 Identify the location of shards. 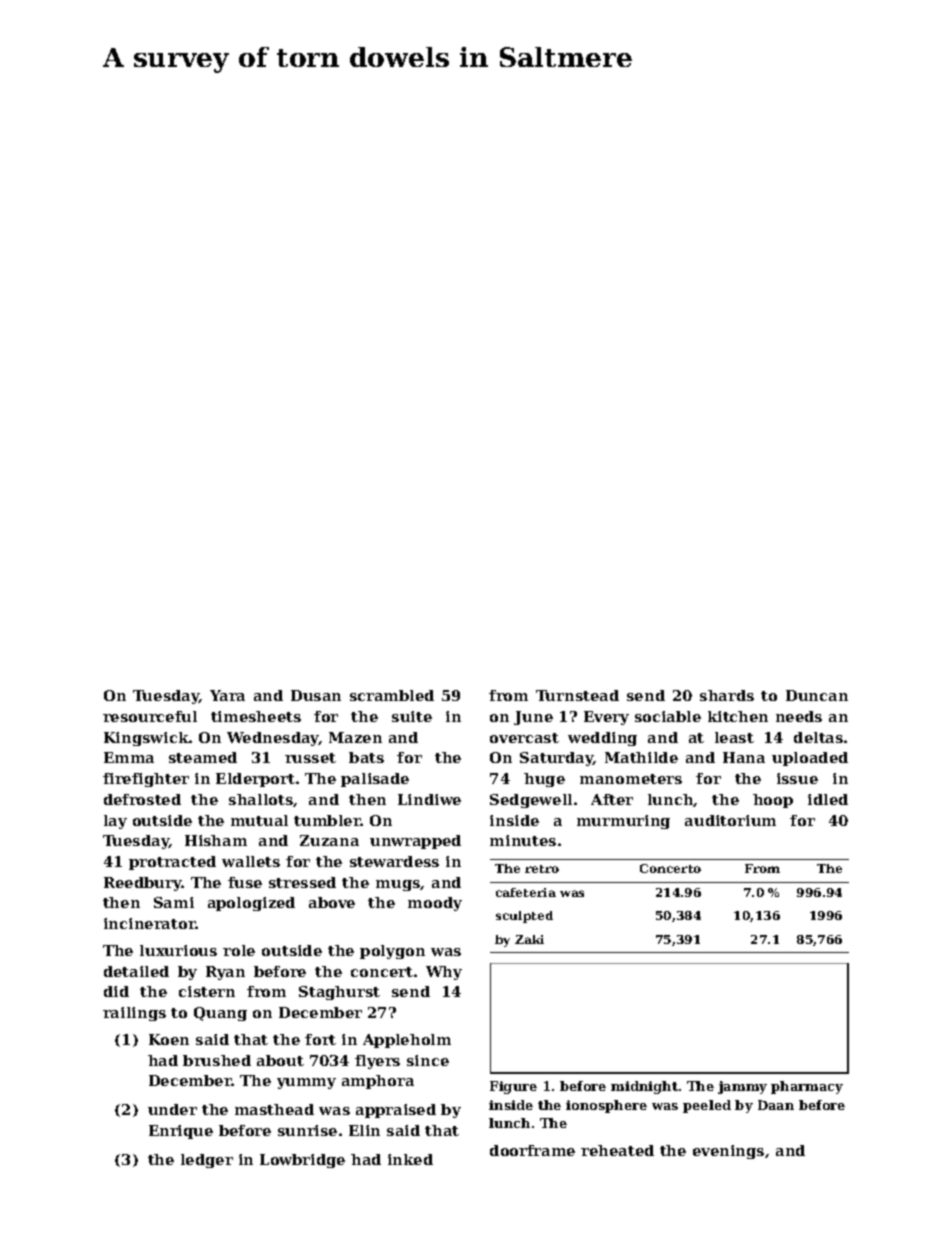
(727, 695).
